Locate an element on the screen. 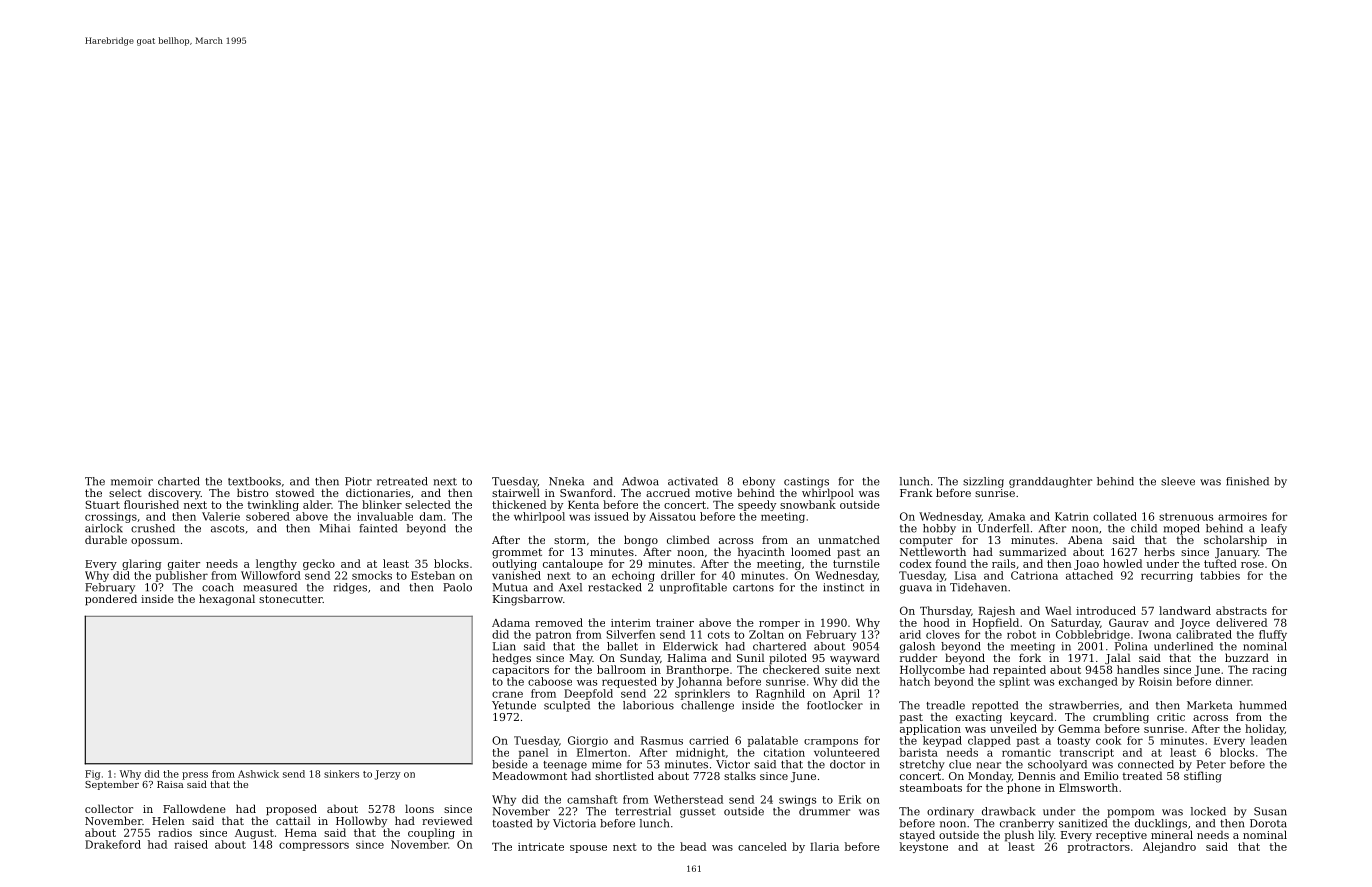 Image resolution: width=1372 pixels, height=887 pixels. steamboats is located at coordinates (931, 787).
